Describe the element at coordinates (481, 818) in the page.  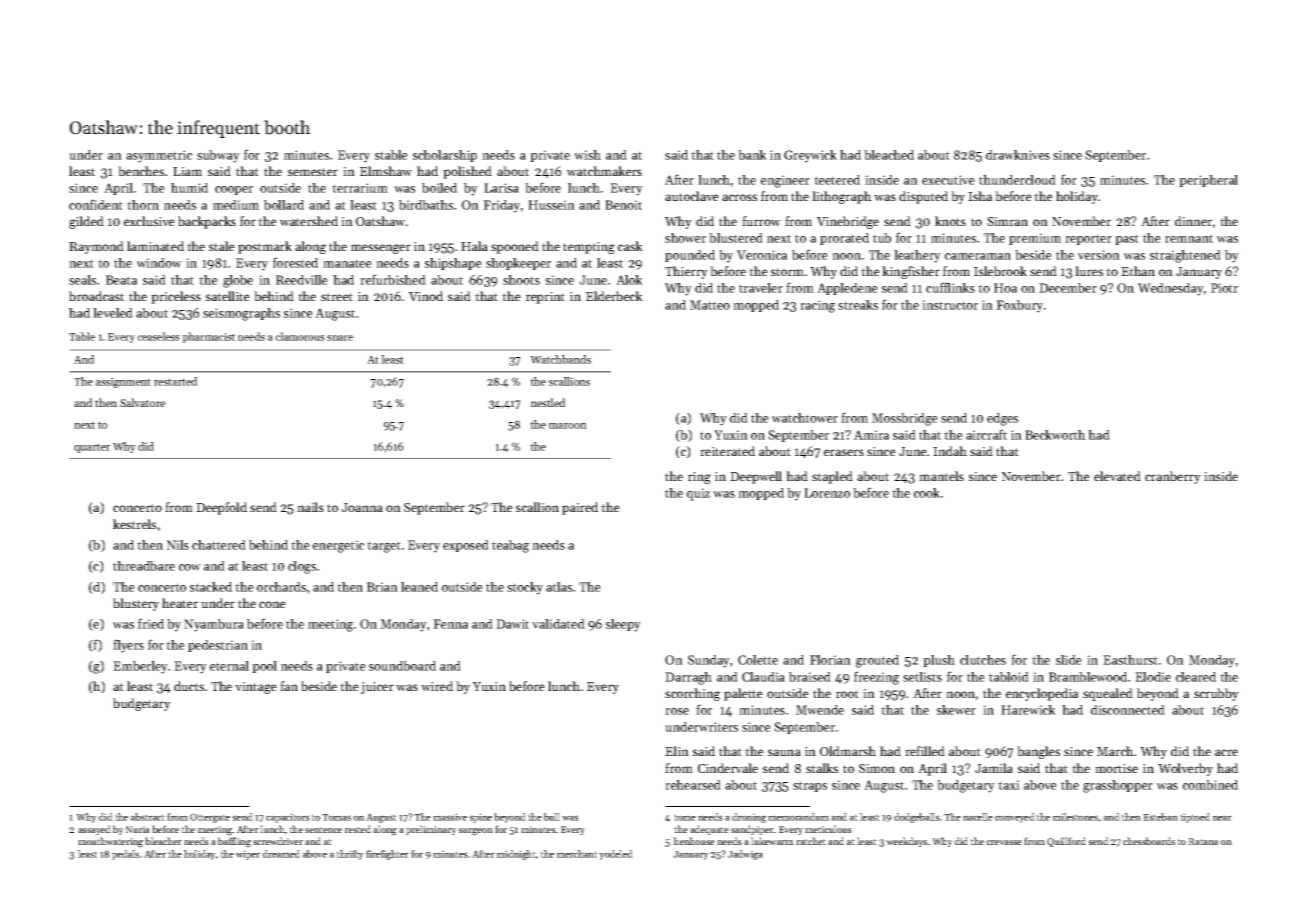
I see `spine` at that location.
